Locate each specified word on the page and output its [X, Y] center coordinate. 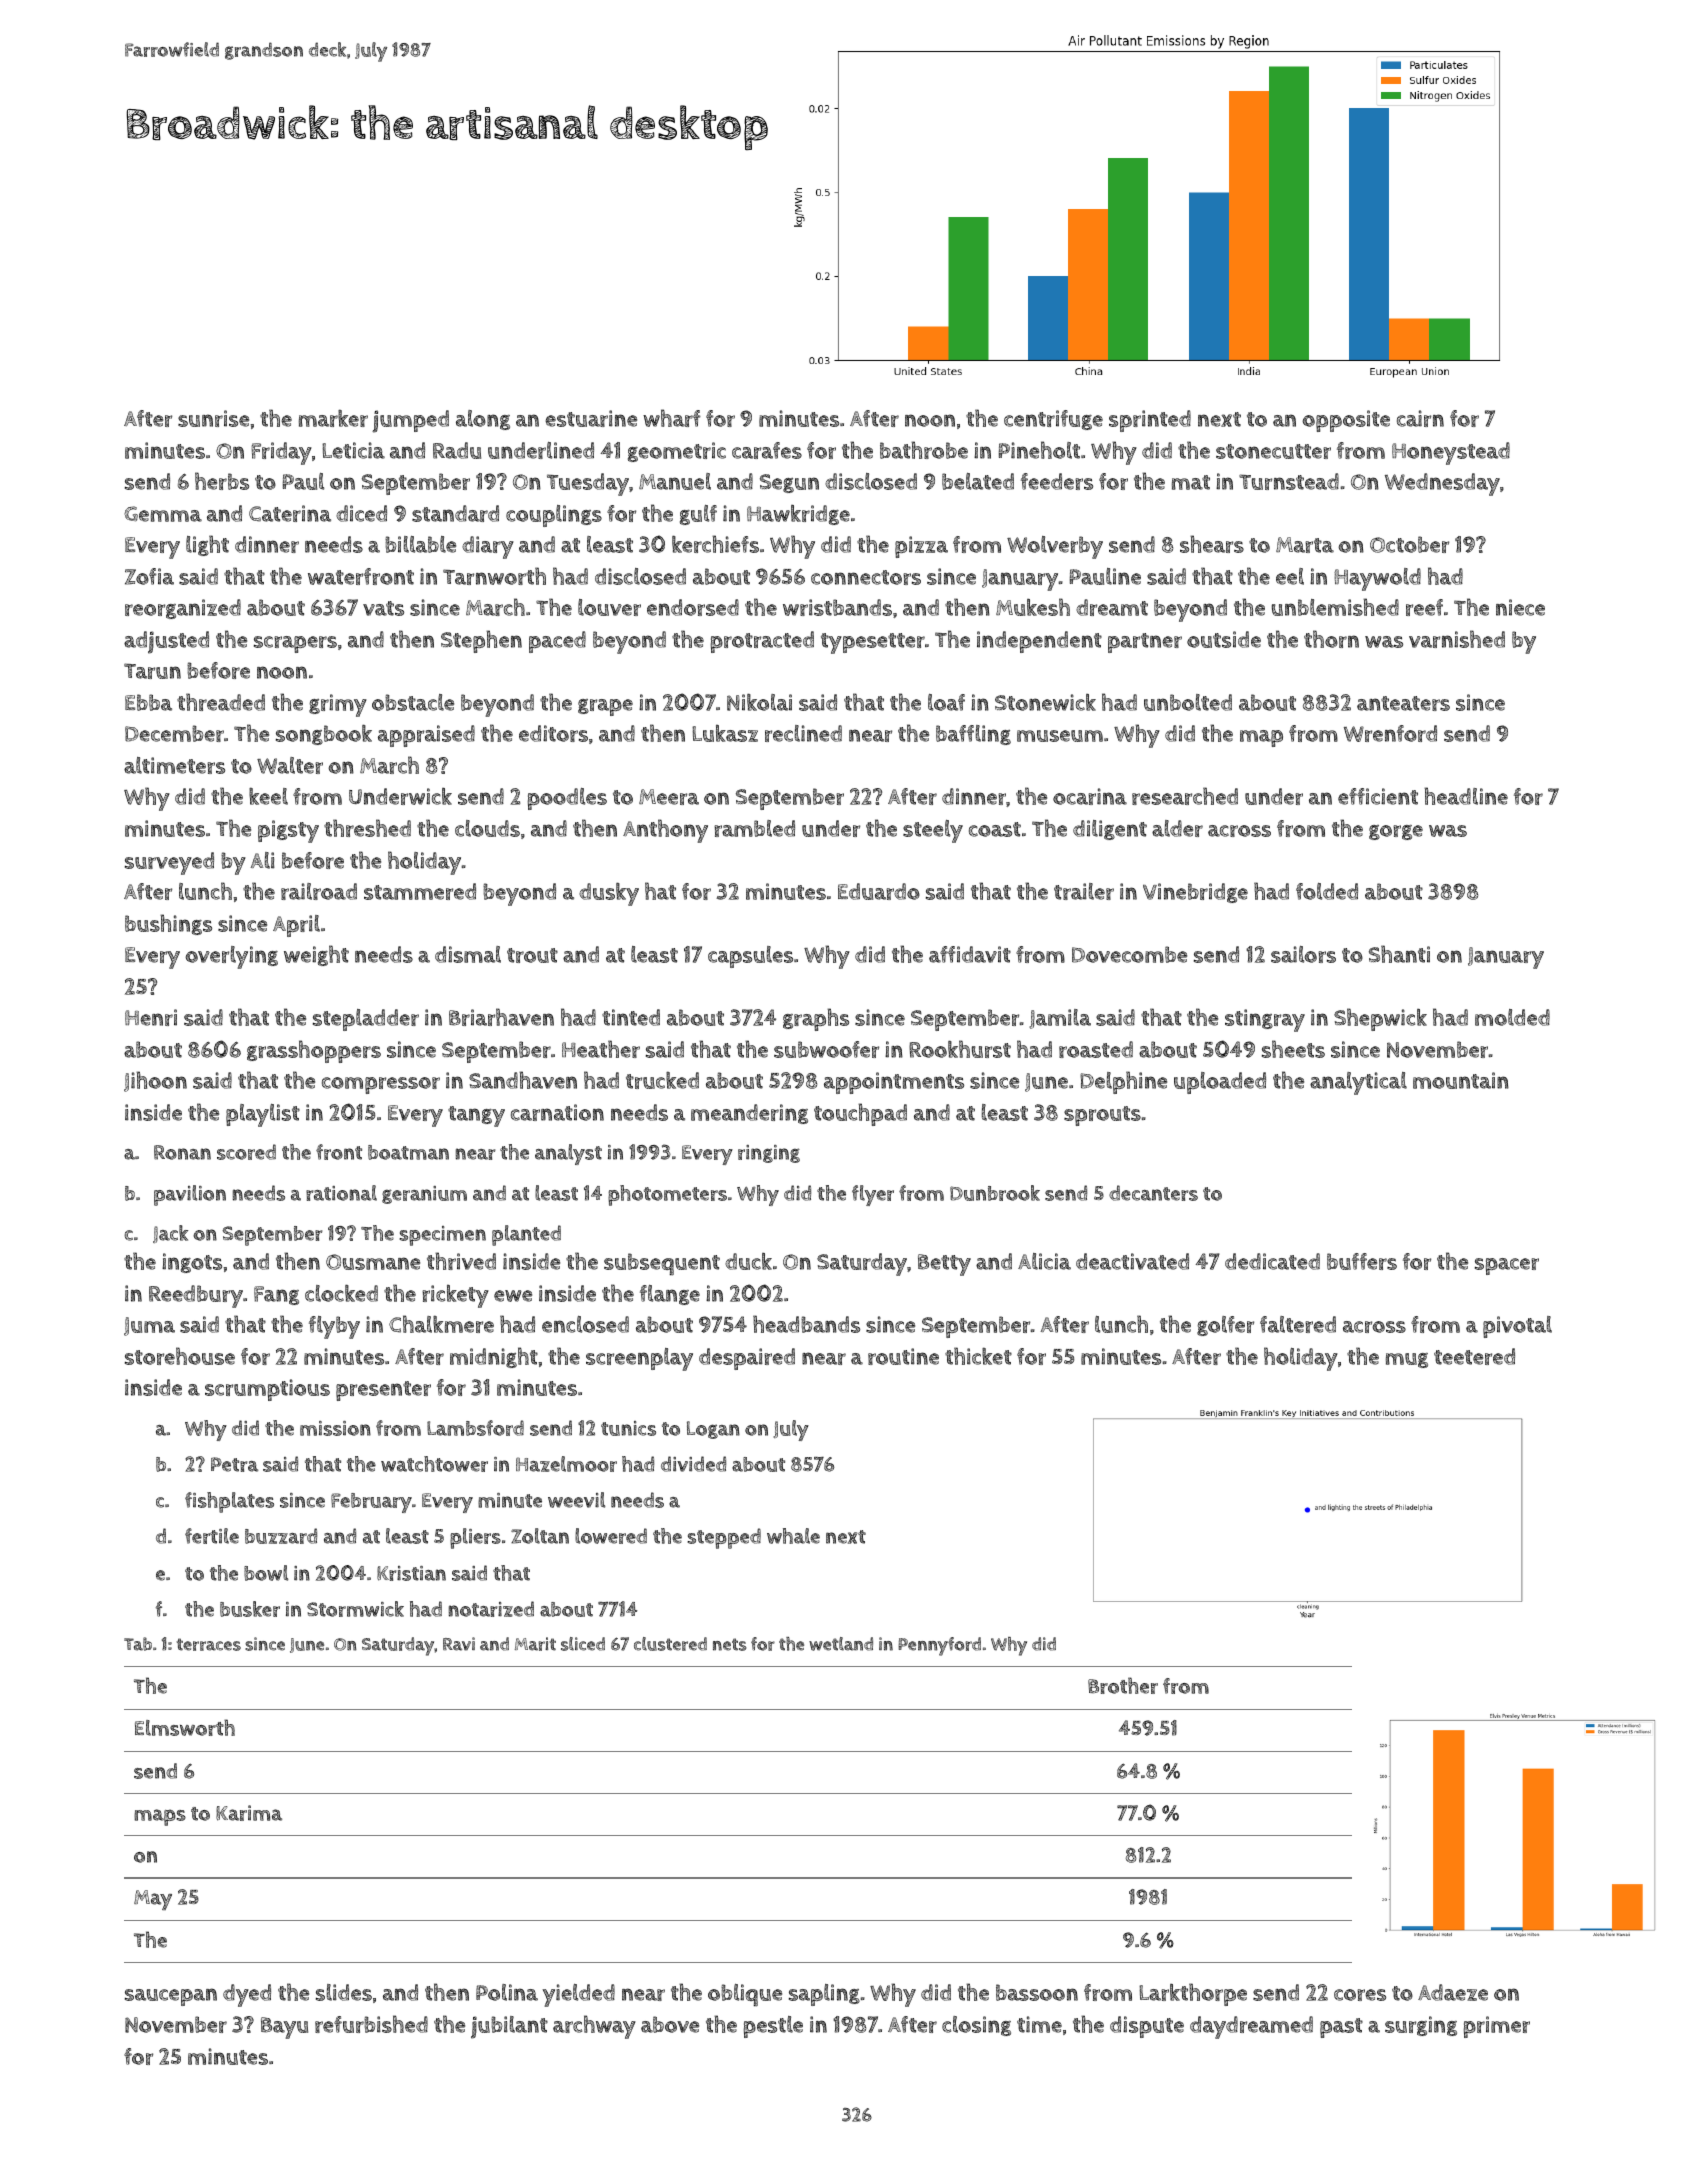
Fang [276, 1295]
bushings [168, 924]
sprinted [1150, 421]
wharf [672, 418]
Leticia [353, 450]
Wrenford [1390, 733]
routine [903, 1356]
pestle [773, 2027]
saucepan [171, 1997]
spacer [1507, 1266]
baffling [973, 735]
